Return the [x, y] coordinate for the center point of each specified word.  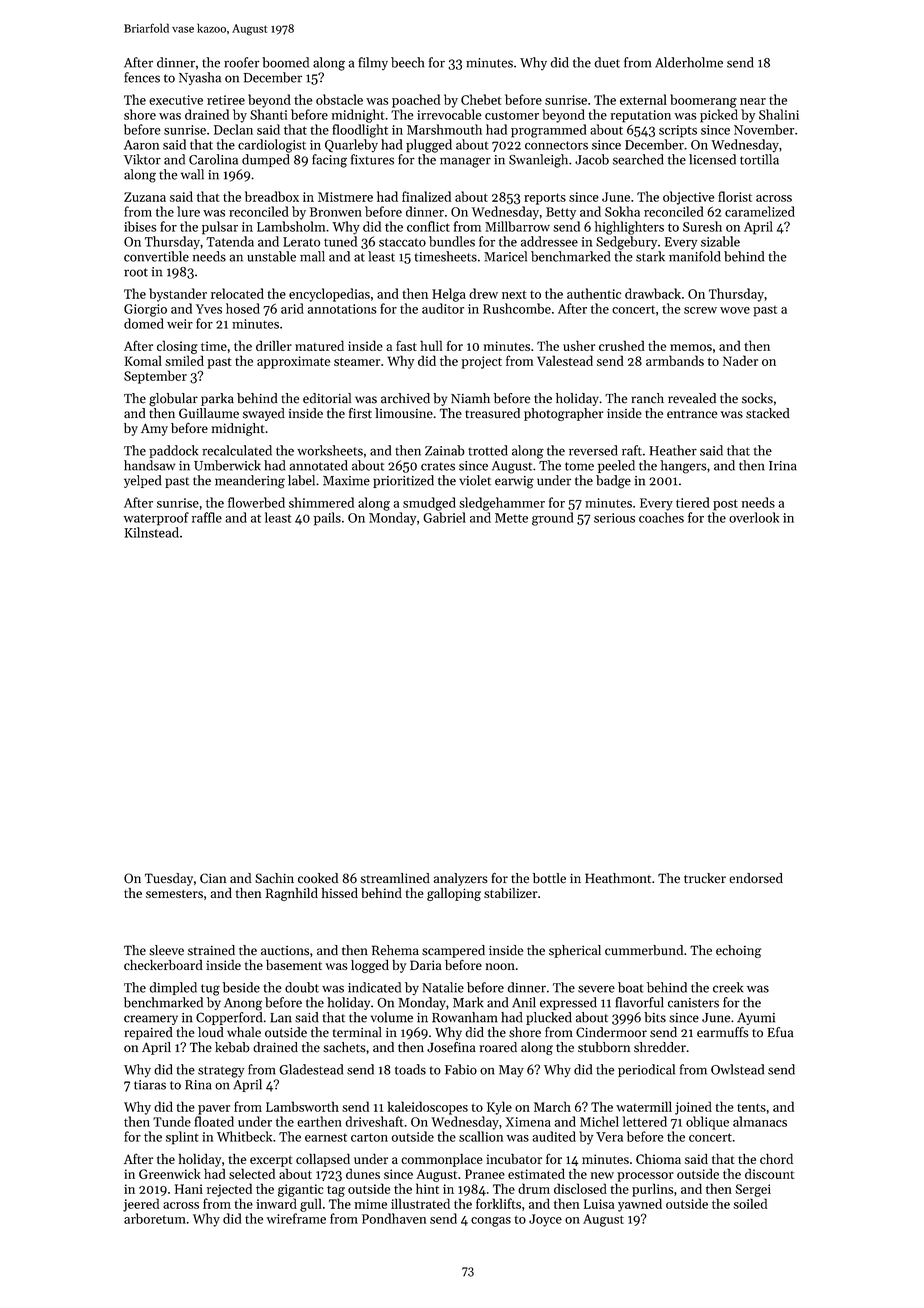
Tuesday [169, 879]
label [301, 480]
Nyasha [200, 78]
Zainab [445, 450]
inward [276, 1203]
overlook [754, 517]
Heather [673, 450]
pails [327, 519]
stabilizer [510, 893]
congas [491, 1222]
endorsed [756, 878]
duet [607, 62]
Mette [511, 518]
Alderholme [689, 62]
